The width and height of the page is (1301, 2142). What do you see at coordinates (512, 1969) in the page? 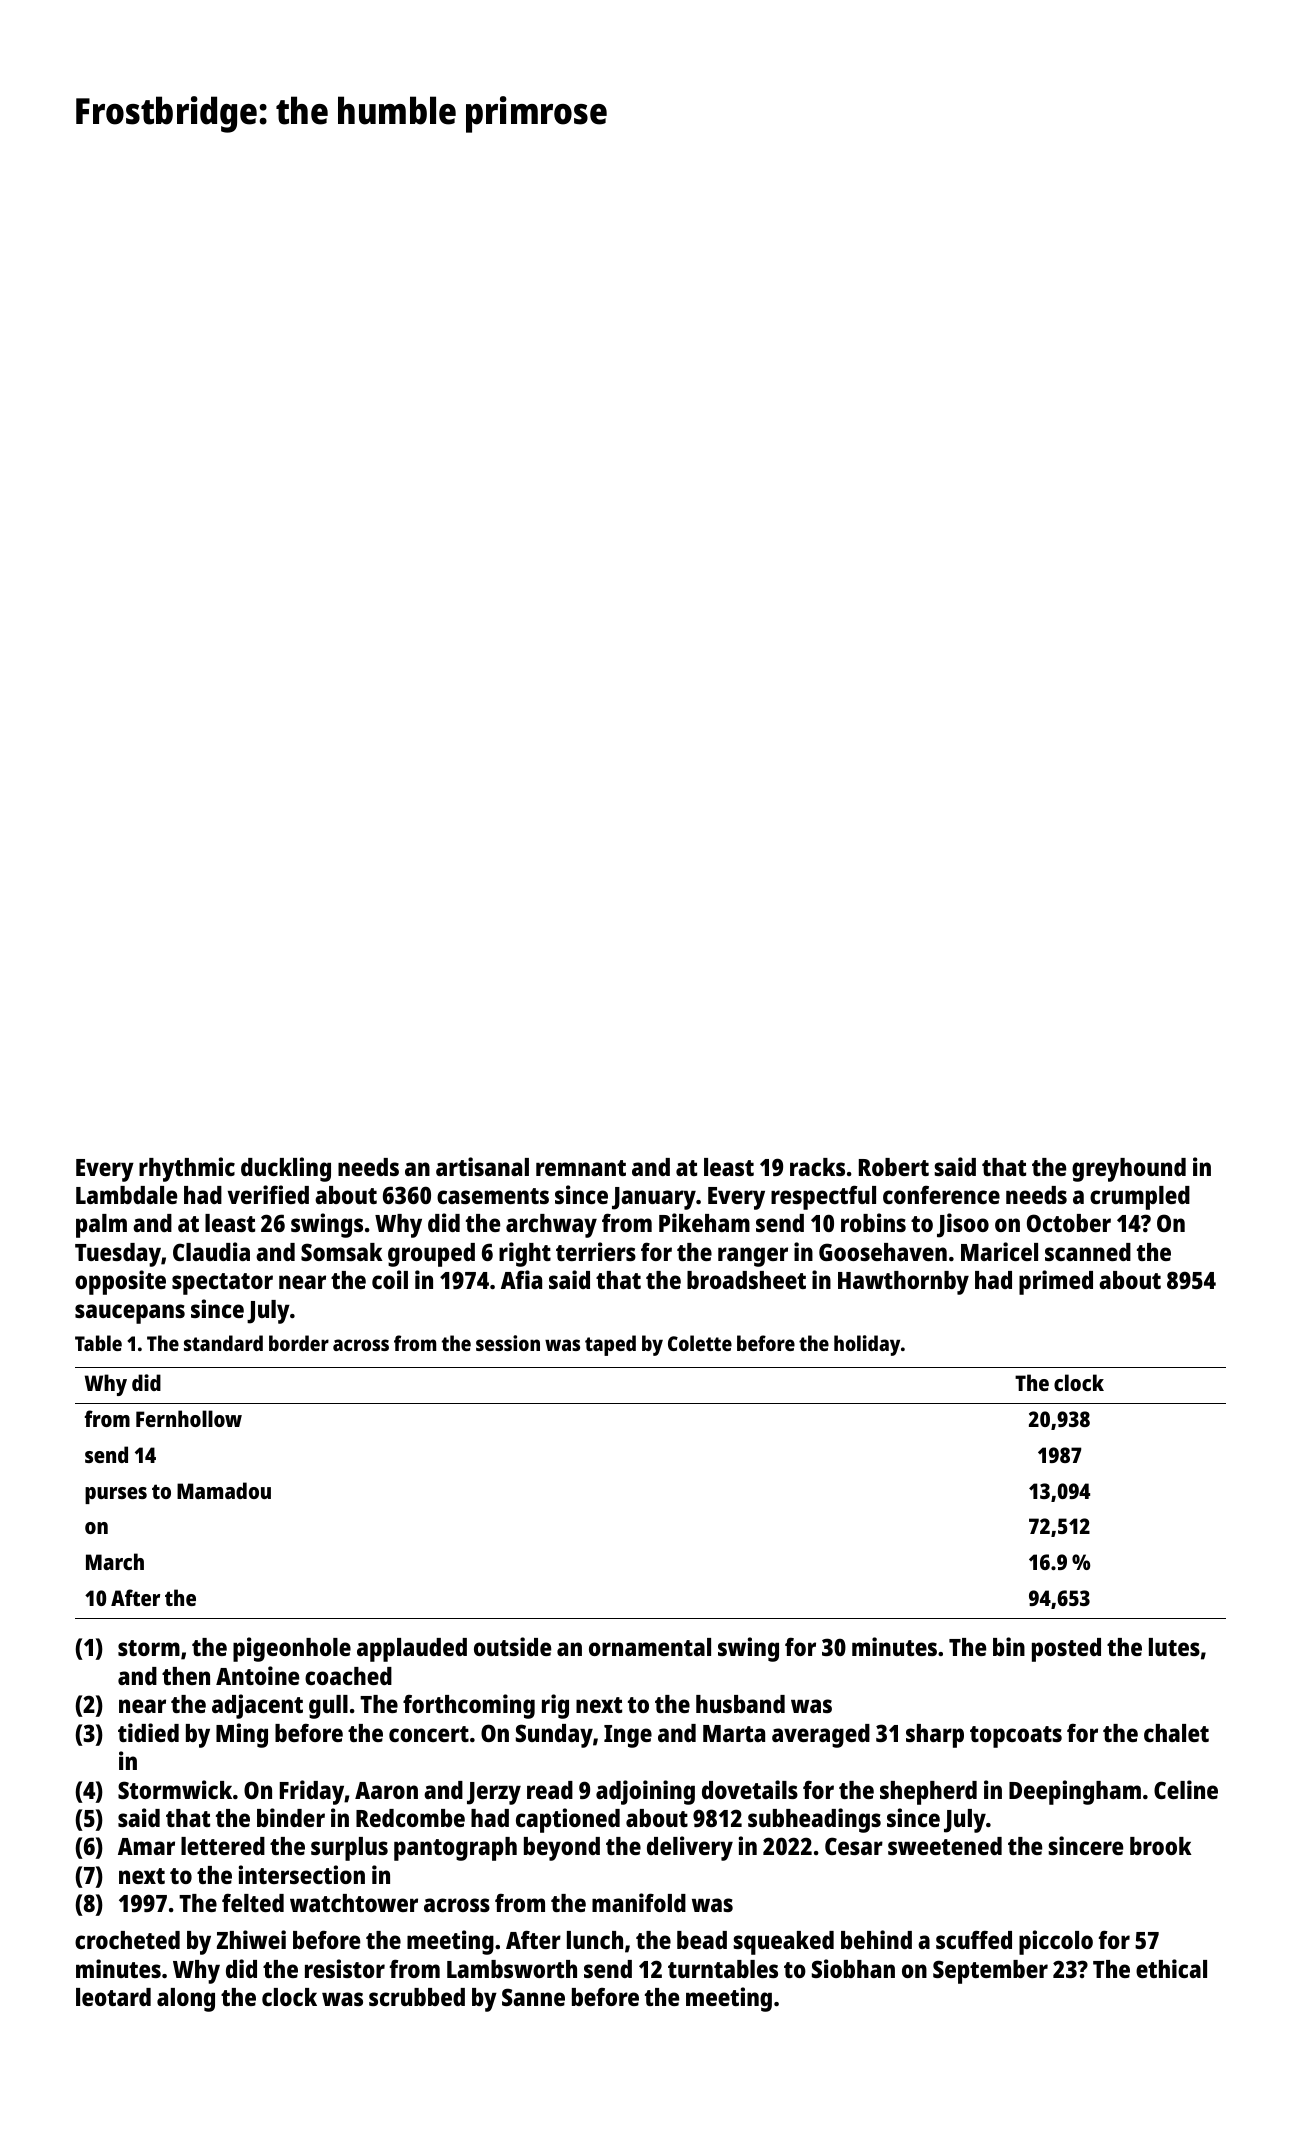
I see `Lambsworth` at bounding box center [512, 1969].
